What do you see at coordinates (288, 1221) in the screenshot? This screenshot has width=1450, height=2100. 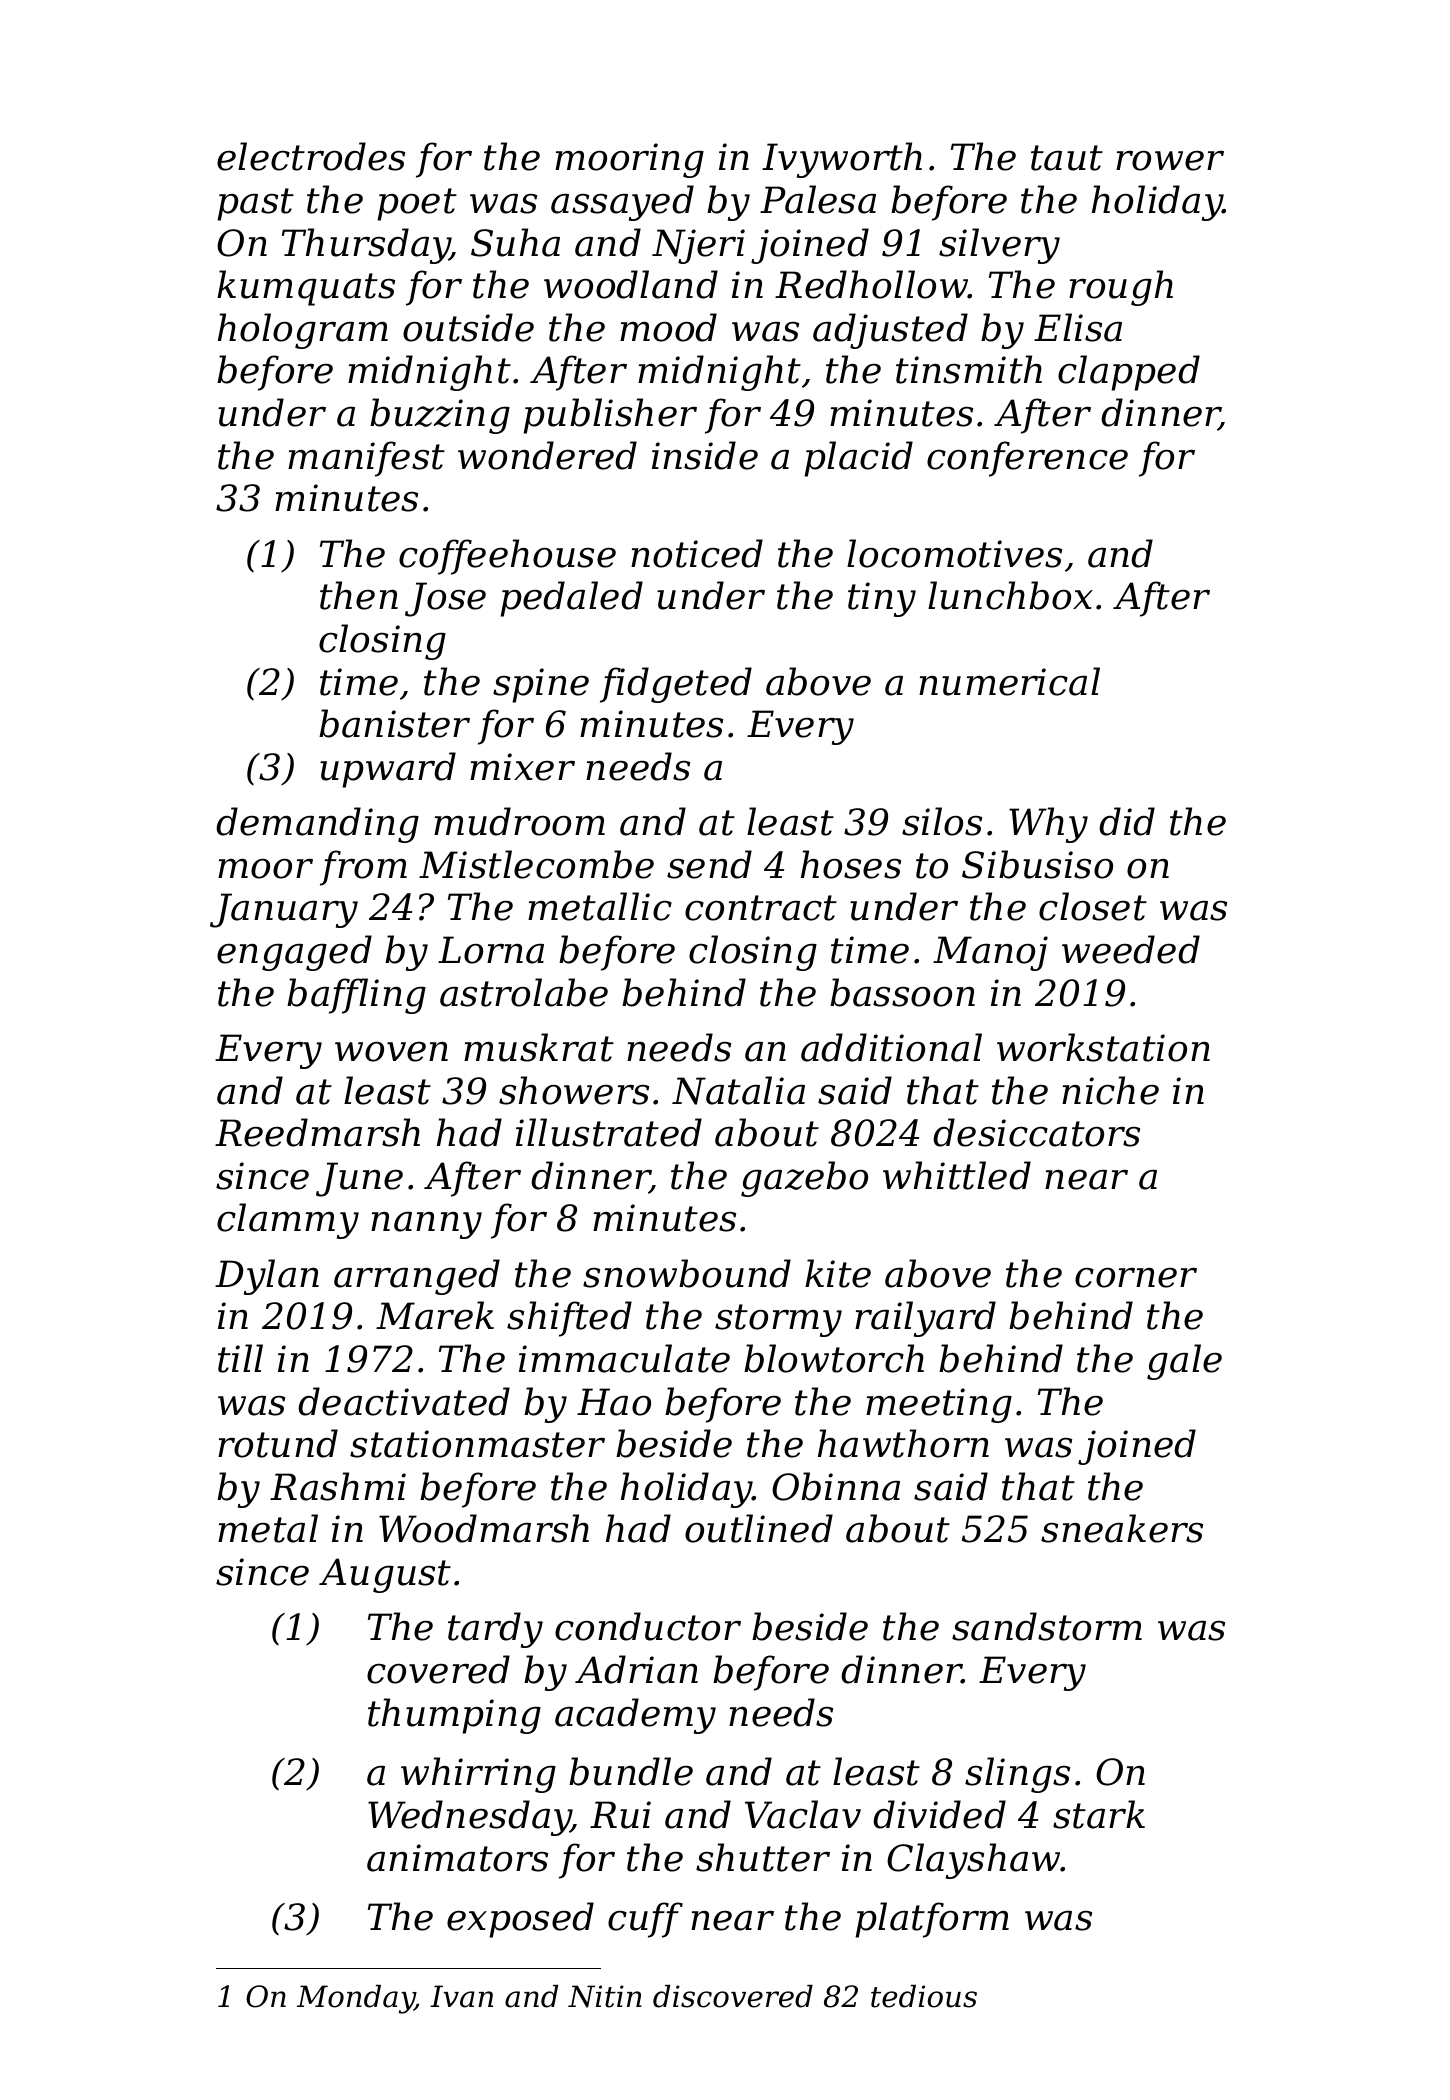 I see `clammy` at bounding box center [288, 1221].
